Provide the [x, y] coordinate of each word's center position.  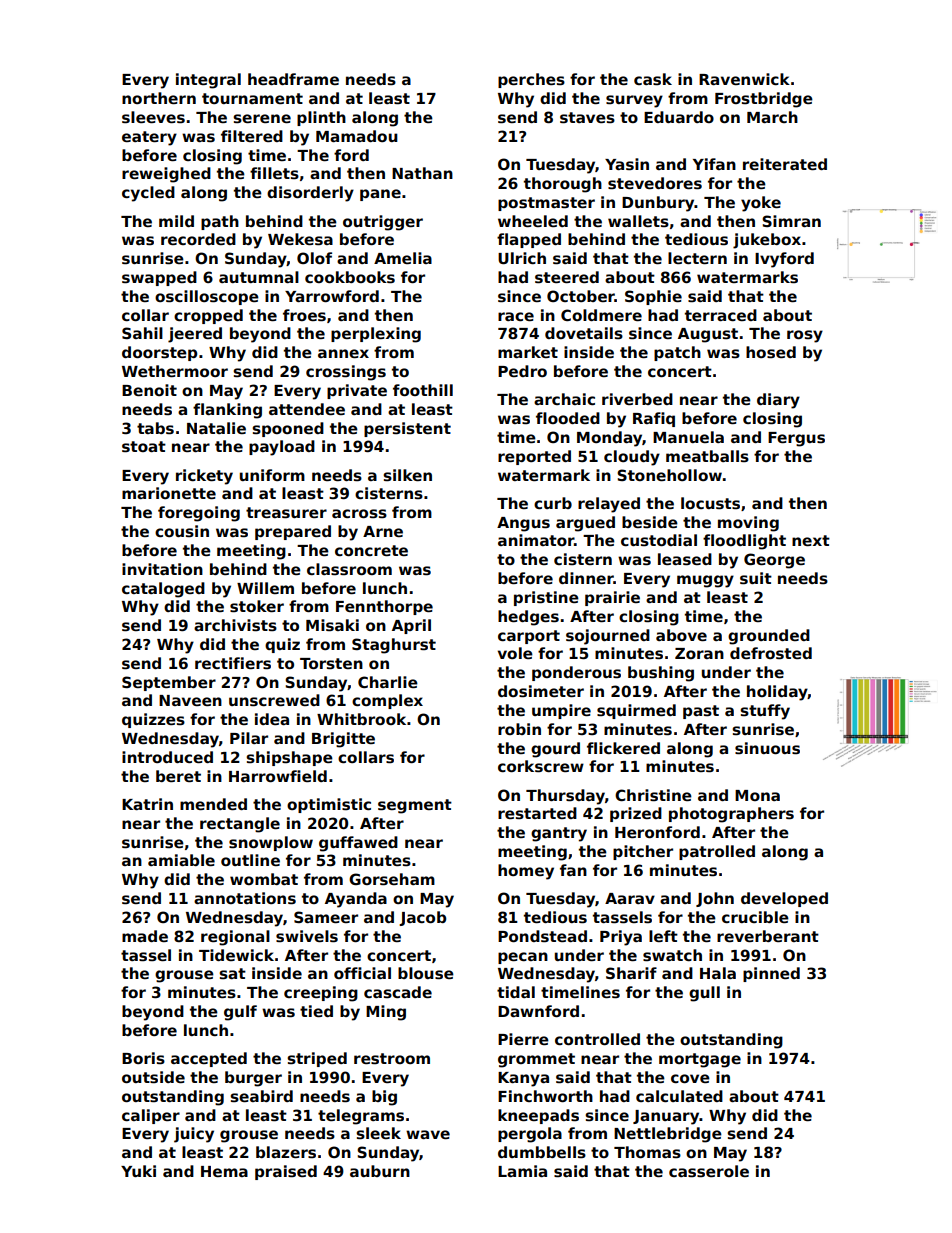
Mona [757, 795]
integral [208, 81]
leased [685, 559]
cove [690, 1078]
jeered [195, 335]
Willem [265, 588]
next [811, 540]
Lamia [522, 1171]
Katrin [147, 804]
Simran [791, 221]
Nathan [422, 173]
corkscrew [541, 766]
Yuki [138, 1171]
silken [407, 475]
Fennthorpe [384, 607]
